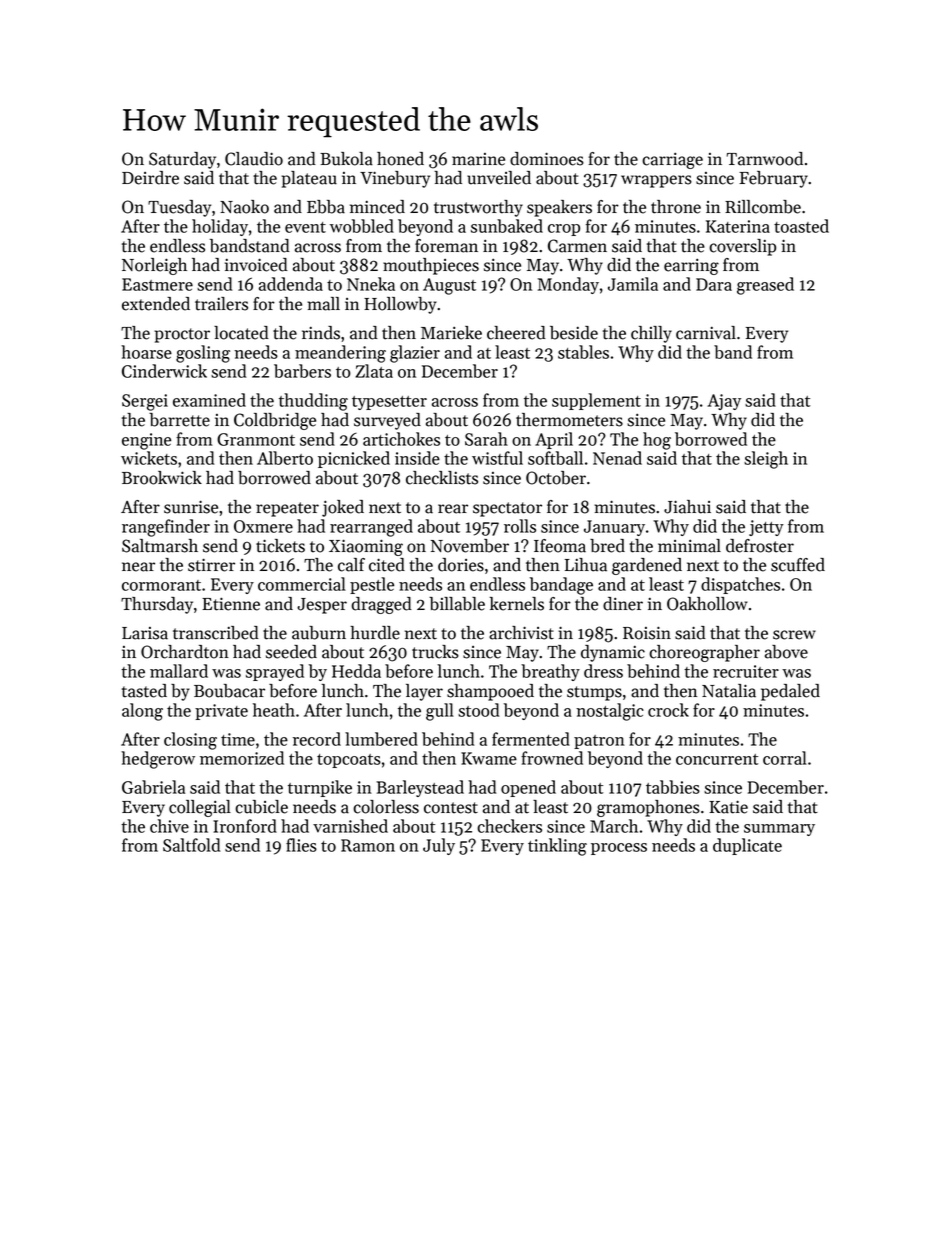 The image size is (952, 1233). What do you see at coordinates (231, 604) in the image?
I see `Etienne` at bounding box center [231, 604].
